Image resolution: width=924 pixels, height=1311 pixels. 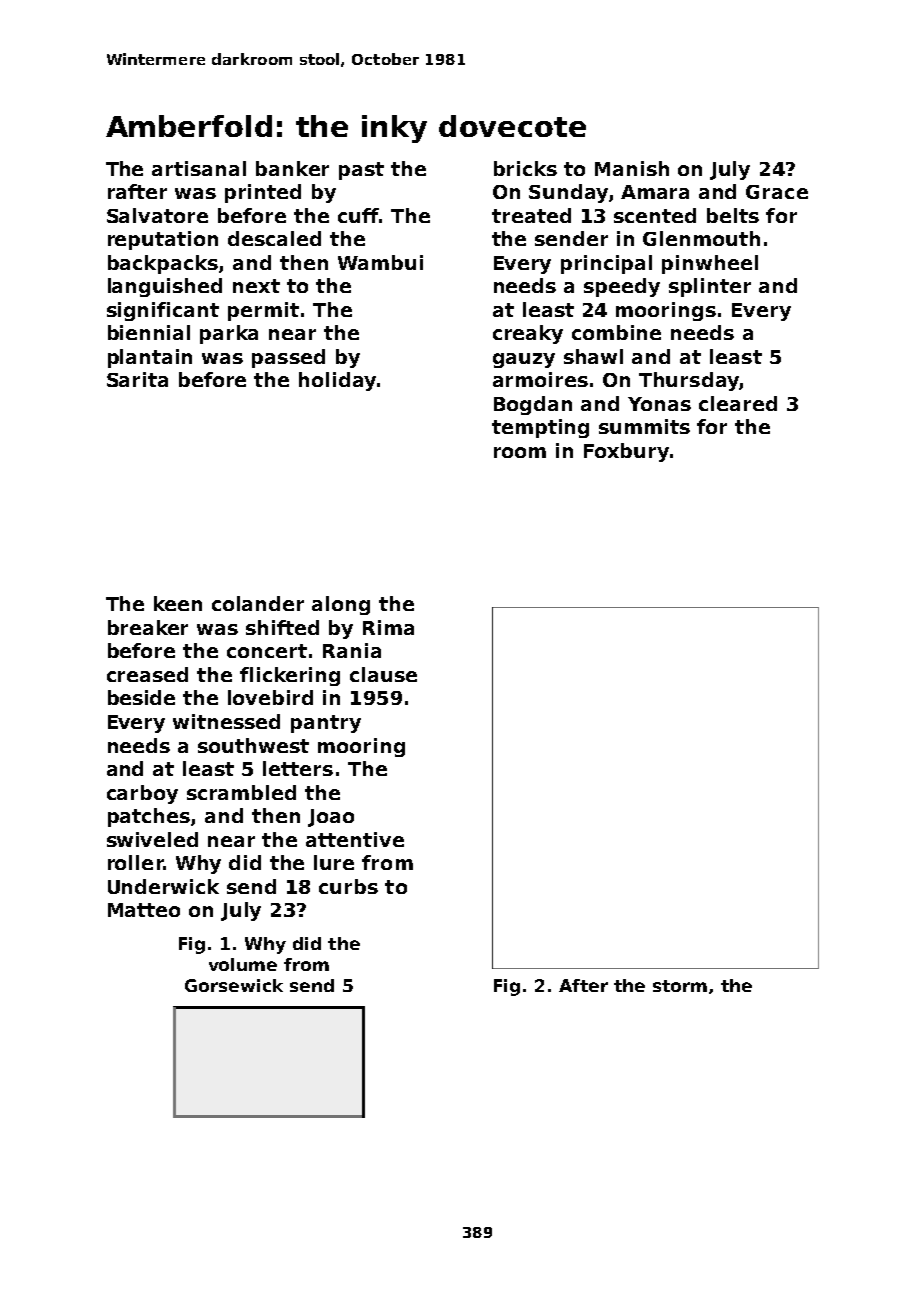 What do you see at coordinates (288, 358) in the screenshot?
I see `passed` at bounding box center [288, 358].
